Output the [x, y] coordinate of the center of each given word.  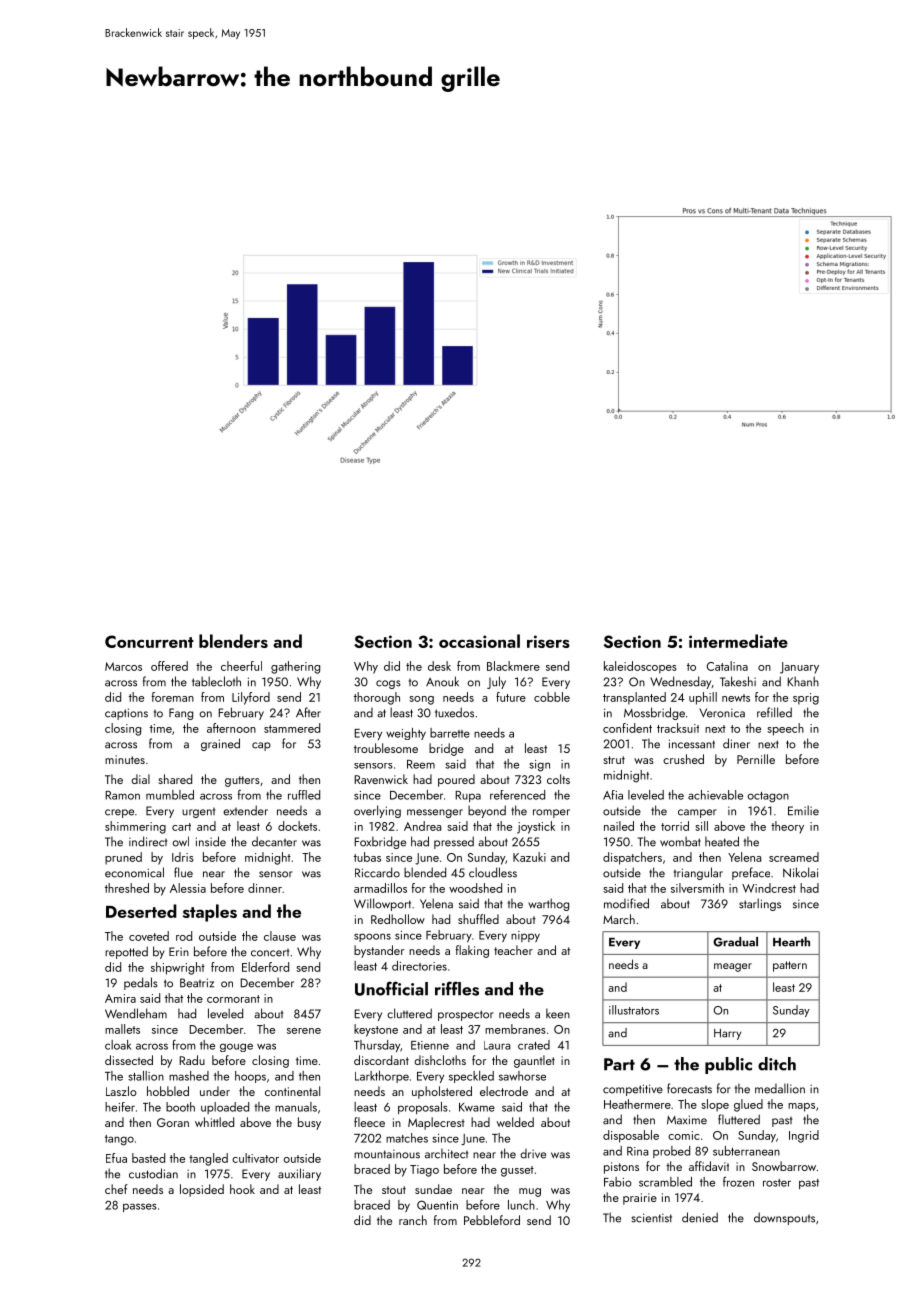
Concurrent [149, 641]
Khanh [803, 681]
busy [309, 1123]
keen [558, 1013]
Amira [120, 998]
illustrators [634, 1010]
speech [785, 729]
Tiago [424, 1171]
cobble [552, 697]
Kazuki [529, 857]
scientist [652, 1218]
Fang [181, 714]
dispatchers [632, 858]
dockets [297, 826]
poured [456, 780]
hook [242, 1189]
